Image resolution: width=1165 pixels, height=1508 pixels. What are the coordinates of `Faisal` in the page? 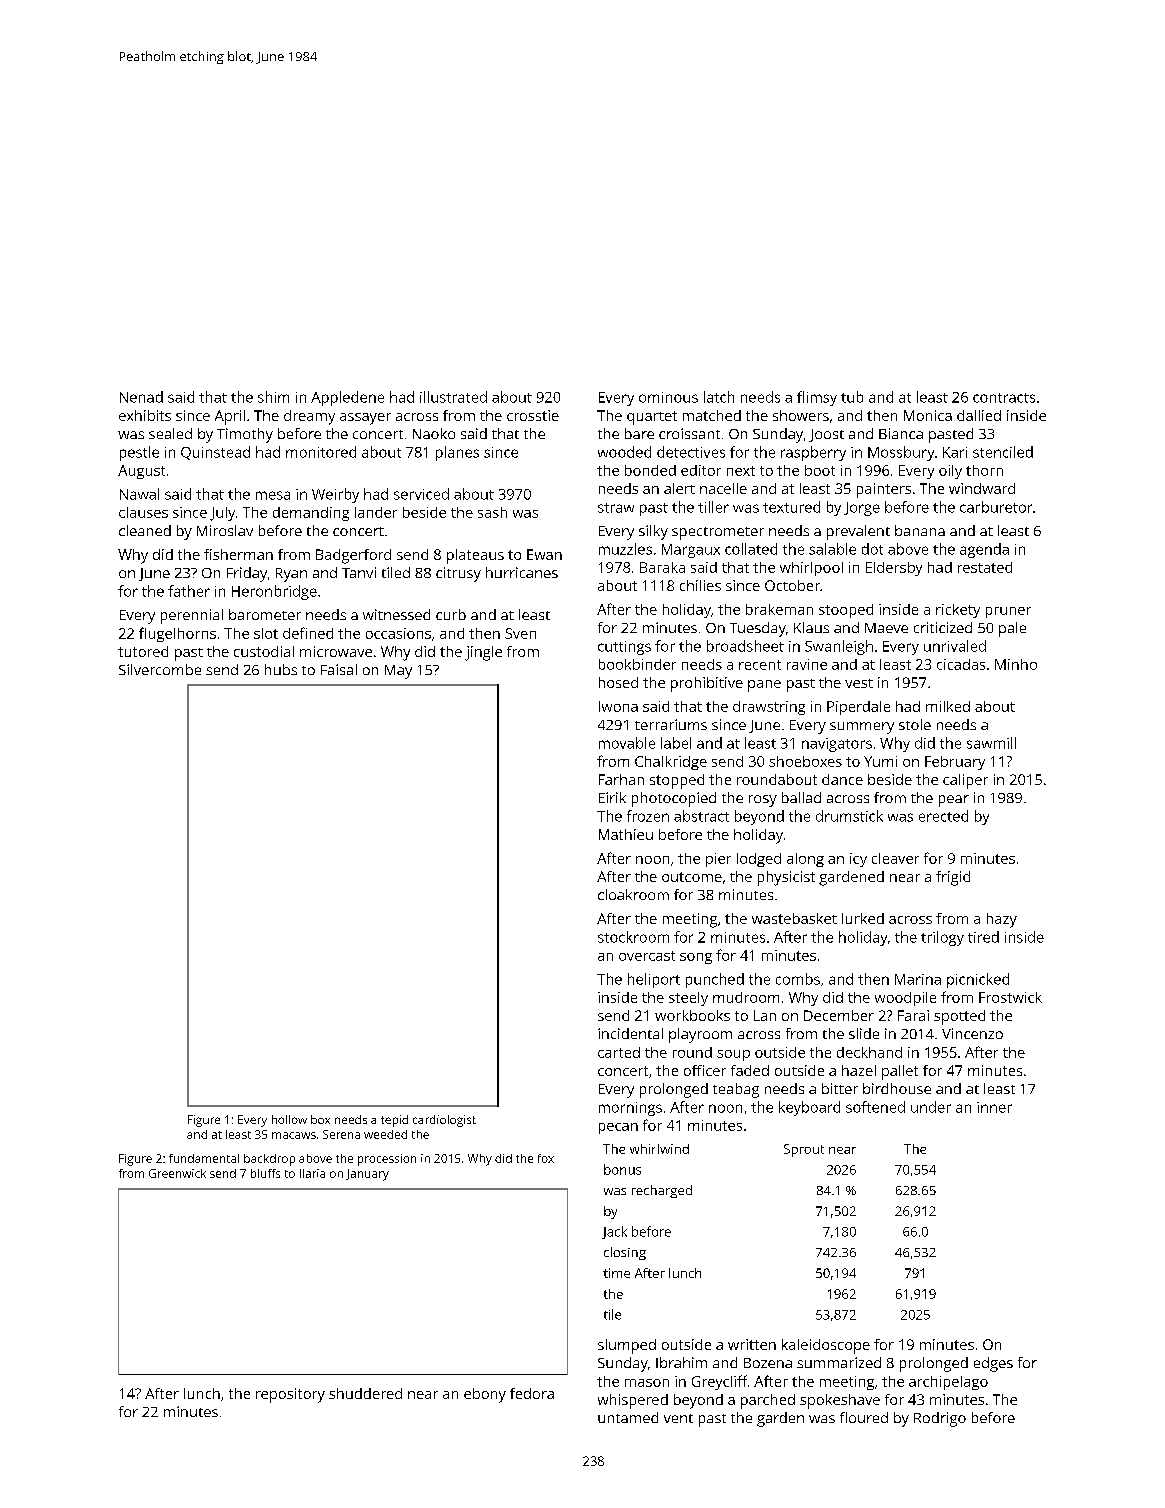 It's located at (339, 669).
